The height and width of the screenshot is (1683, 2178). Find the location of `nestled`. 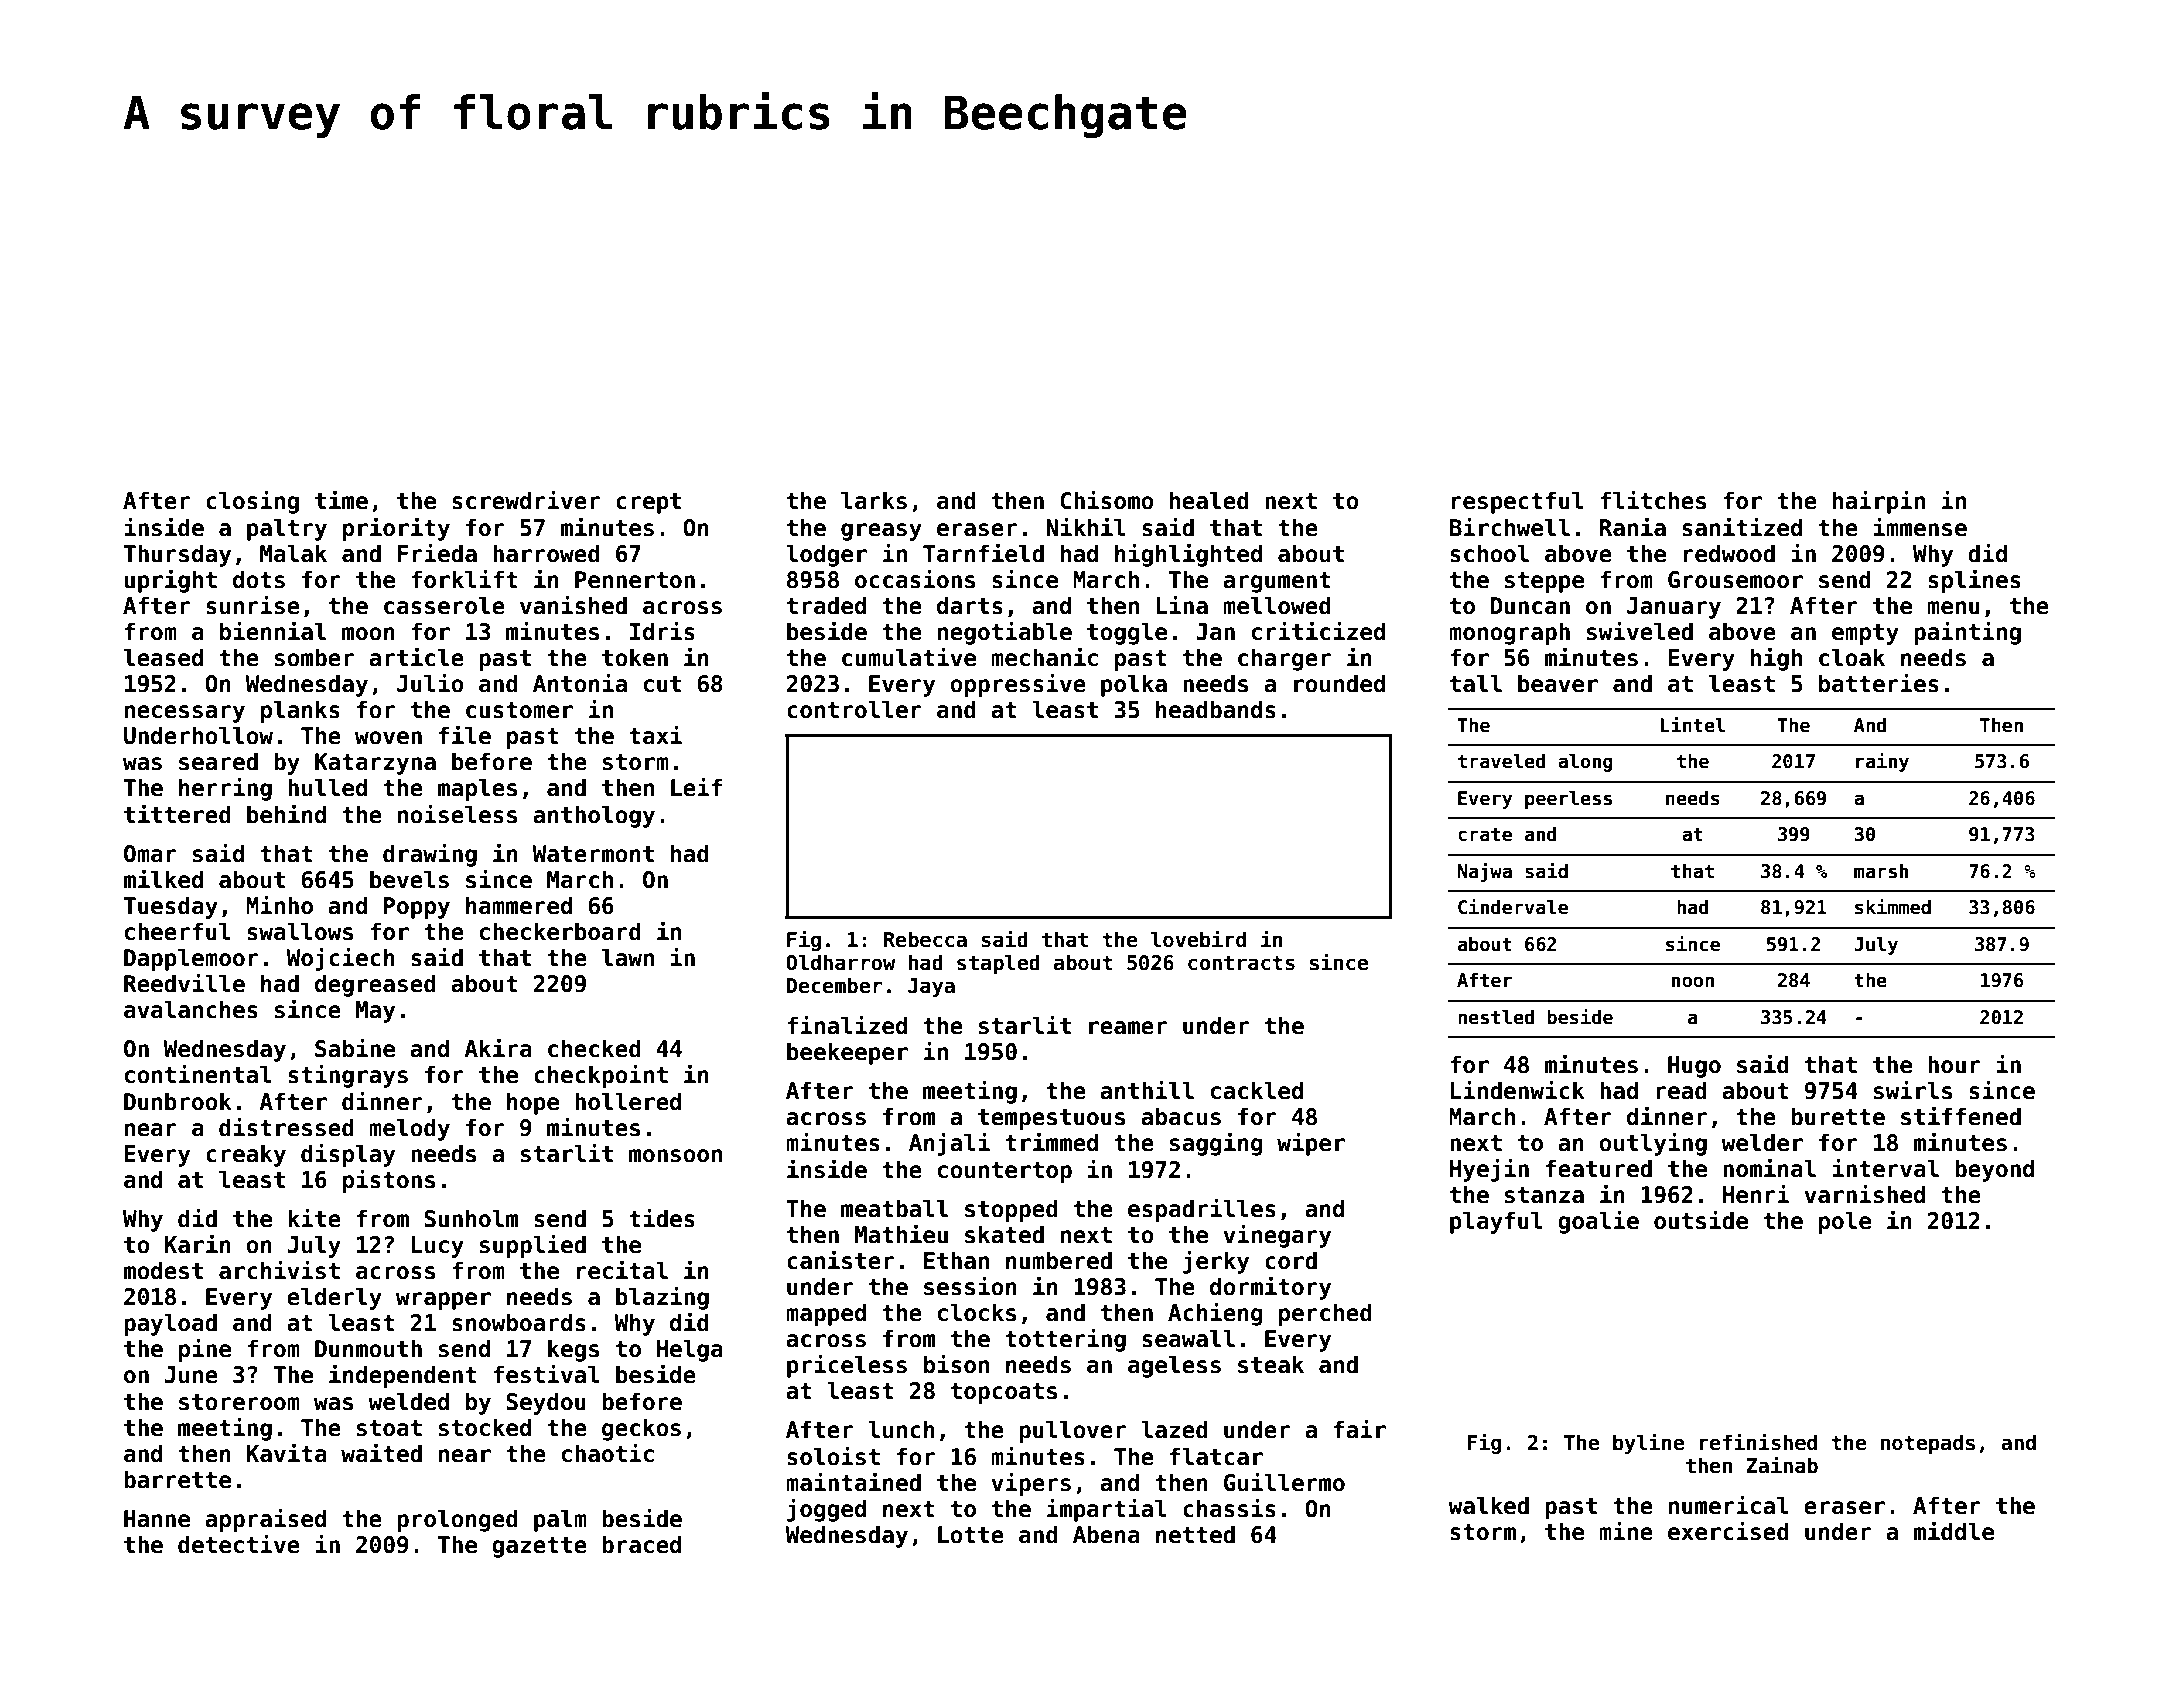

nestled is located at coordinates (1496, 1017).
